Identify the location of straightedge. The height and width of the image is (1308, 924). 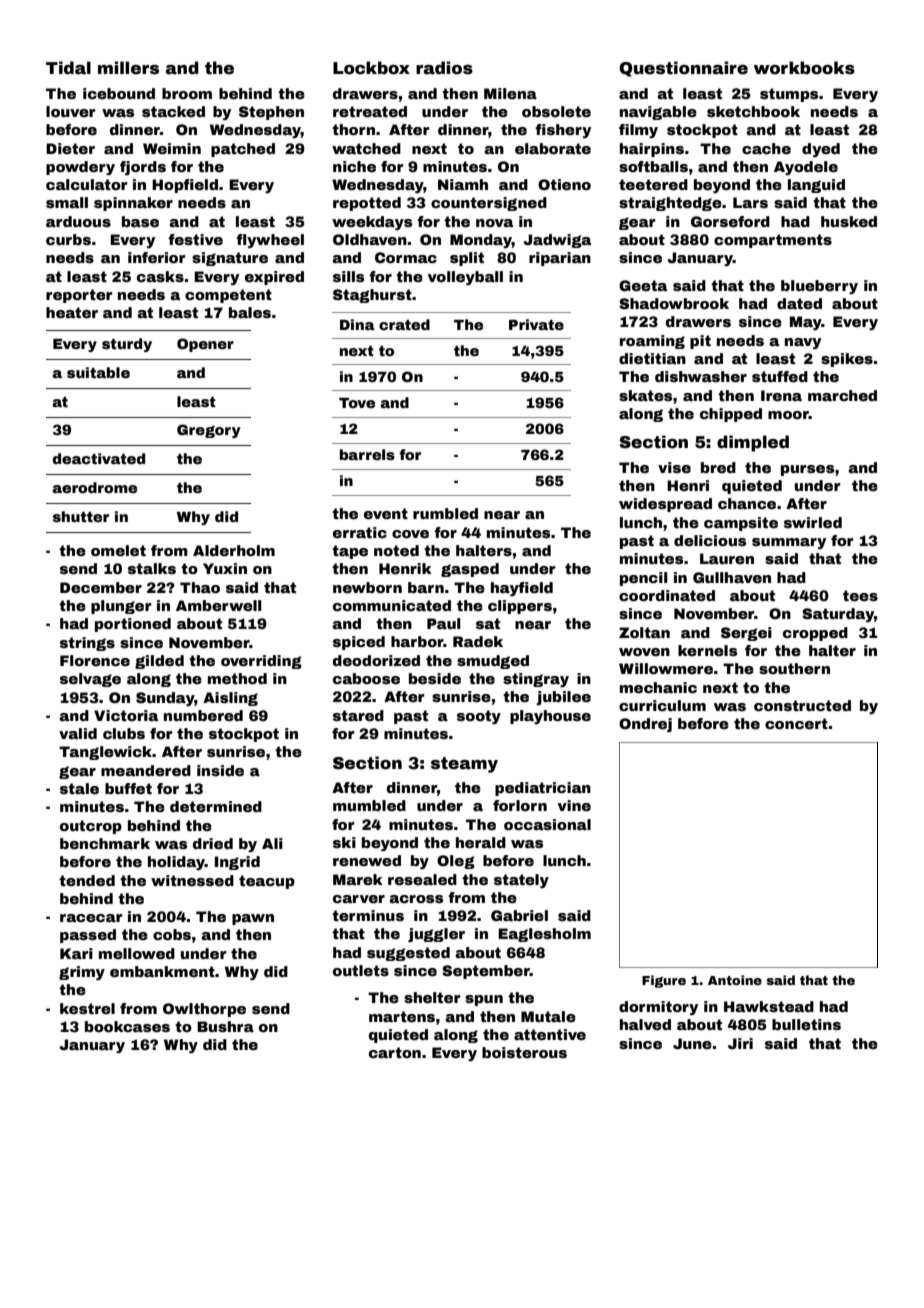
(670, 204).
